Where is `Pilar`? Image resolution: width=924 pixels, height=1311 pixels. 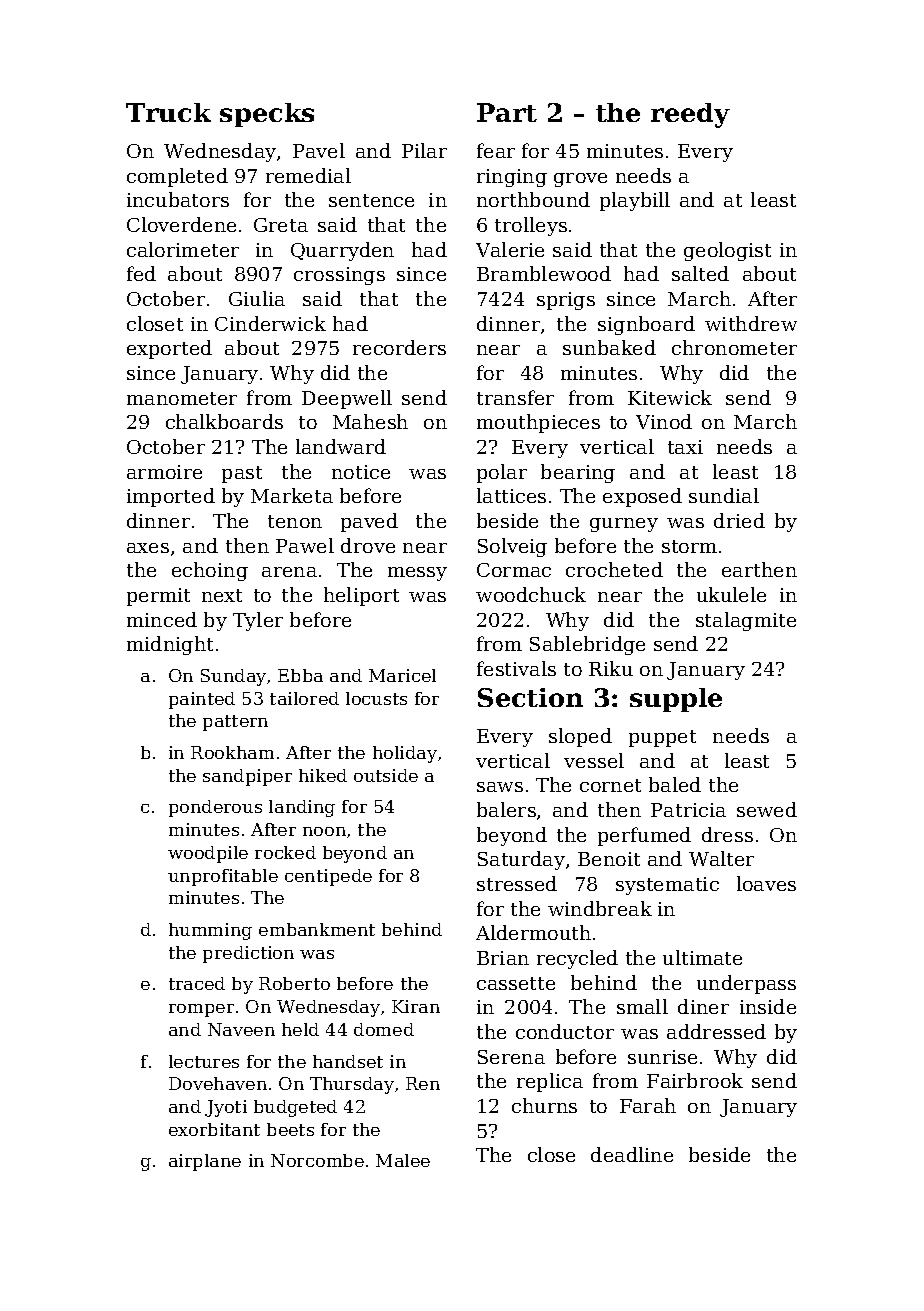
Pilar is located at coordinates (424, 150).
